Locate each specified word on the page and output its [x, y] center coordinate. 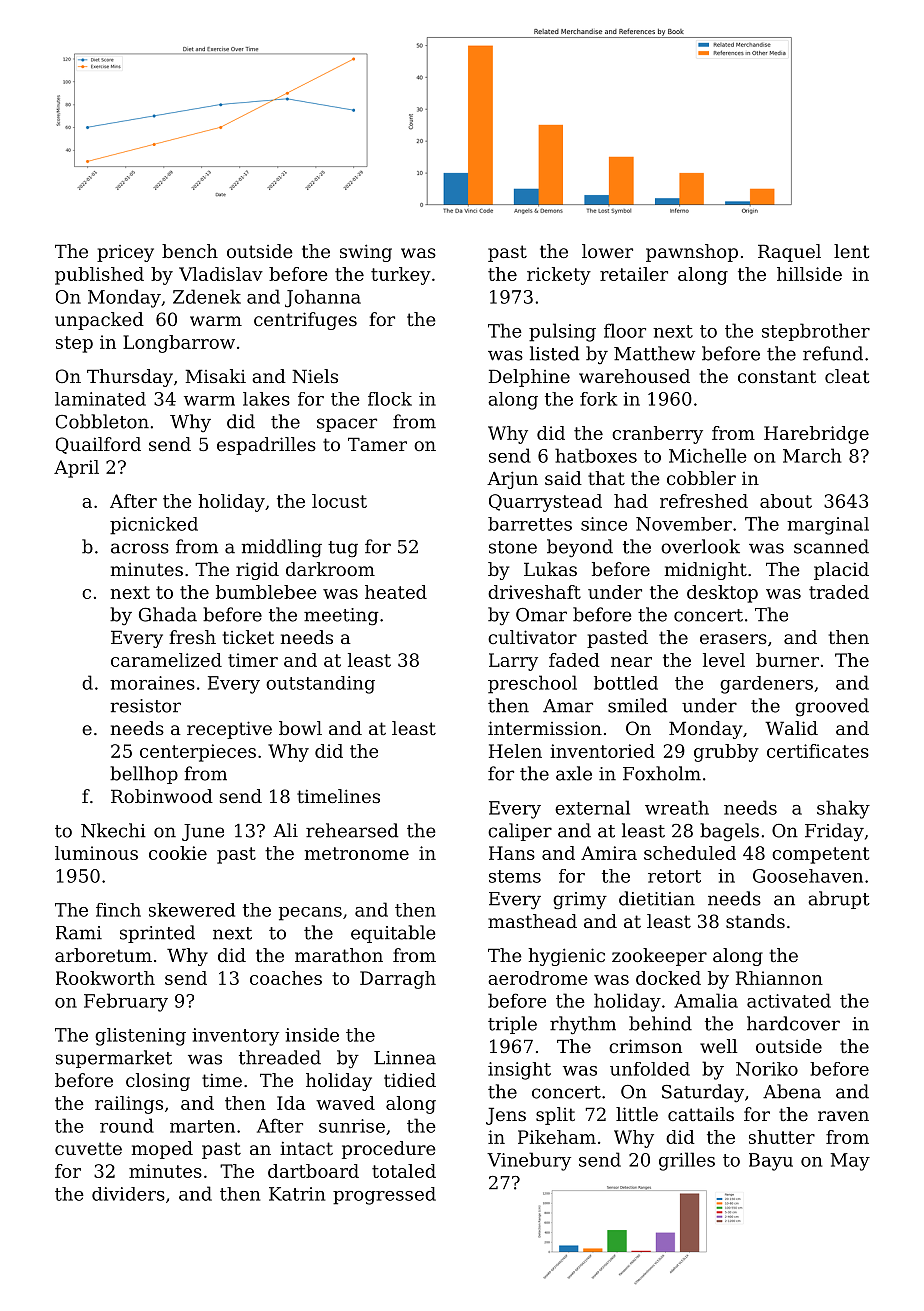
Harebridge [816, 435]
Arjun [512, 480]
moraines [152, 683]
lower [607, 251]
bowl [300, 728]
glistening [140, 1037]
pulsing [562, 332]
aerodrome [538, 978]
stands [755, 921]
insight [519, 1071]
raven [843, 1116]
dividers [128, 1194]
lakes [266, 399]
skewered [192, 910]
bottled [626, 683]
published [99, 276]
